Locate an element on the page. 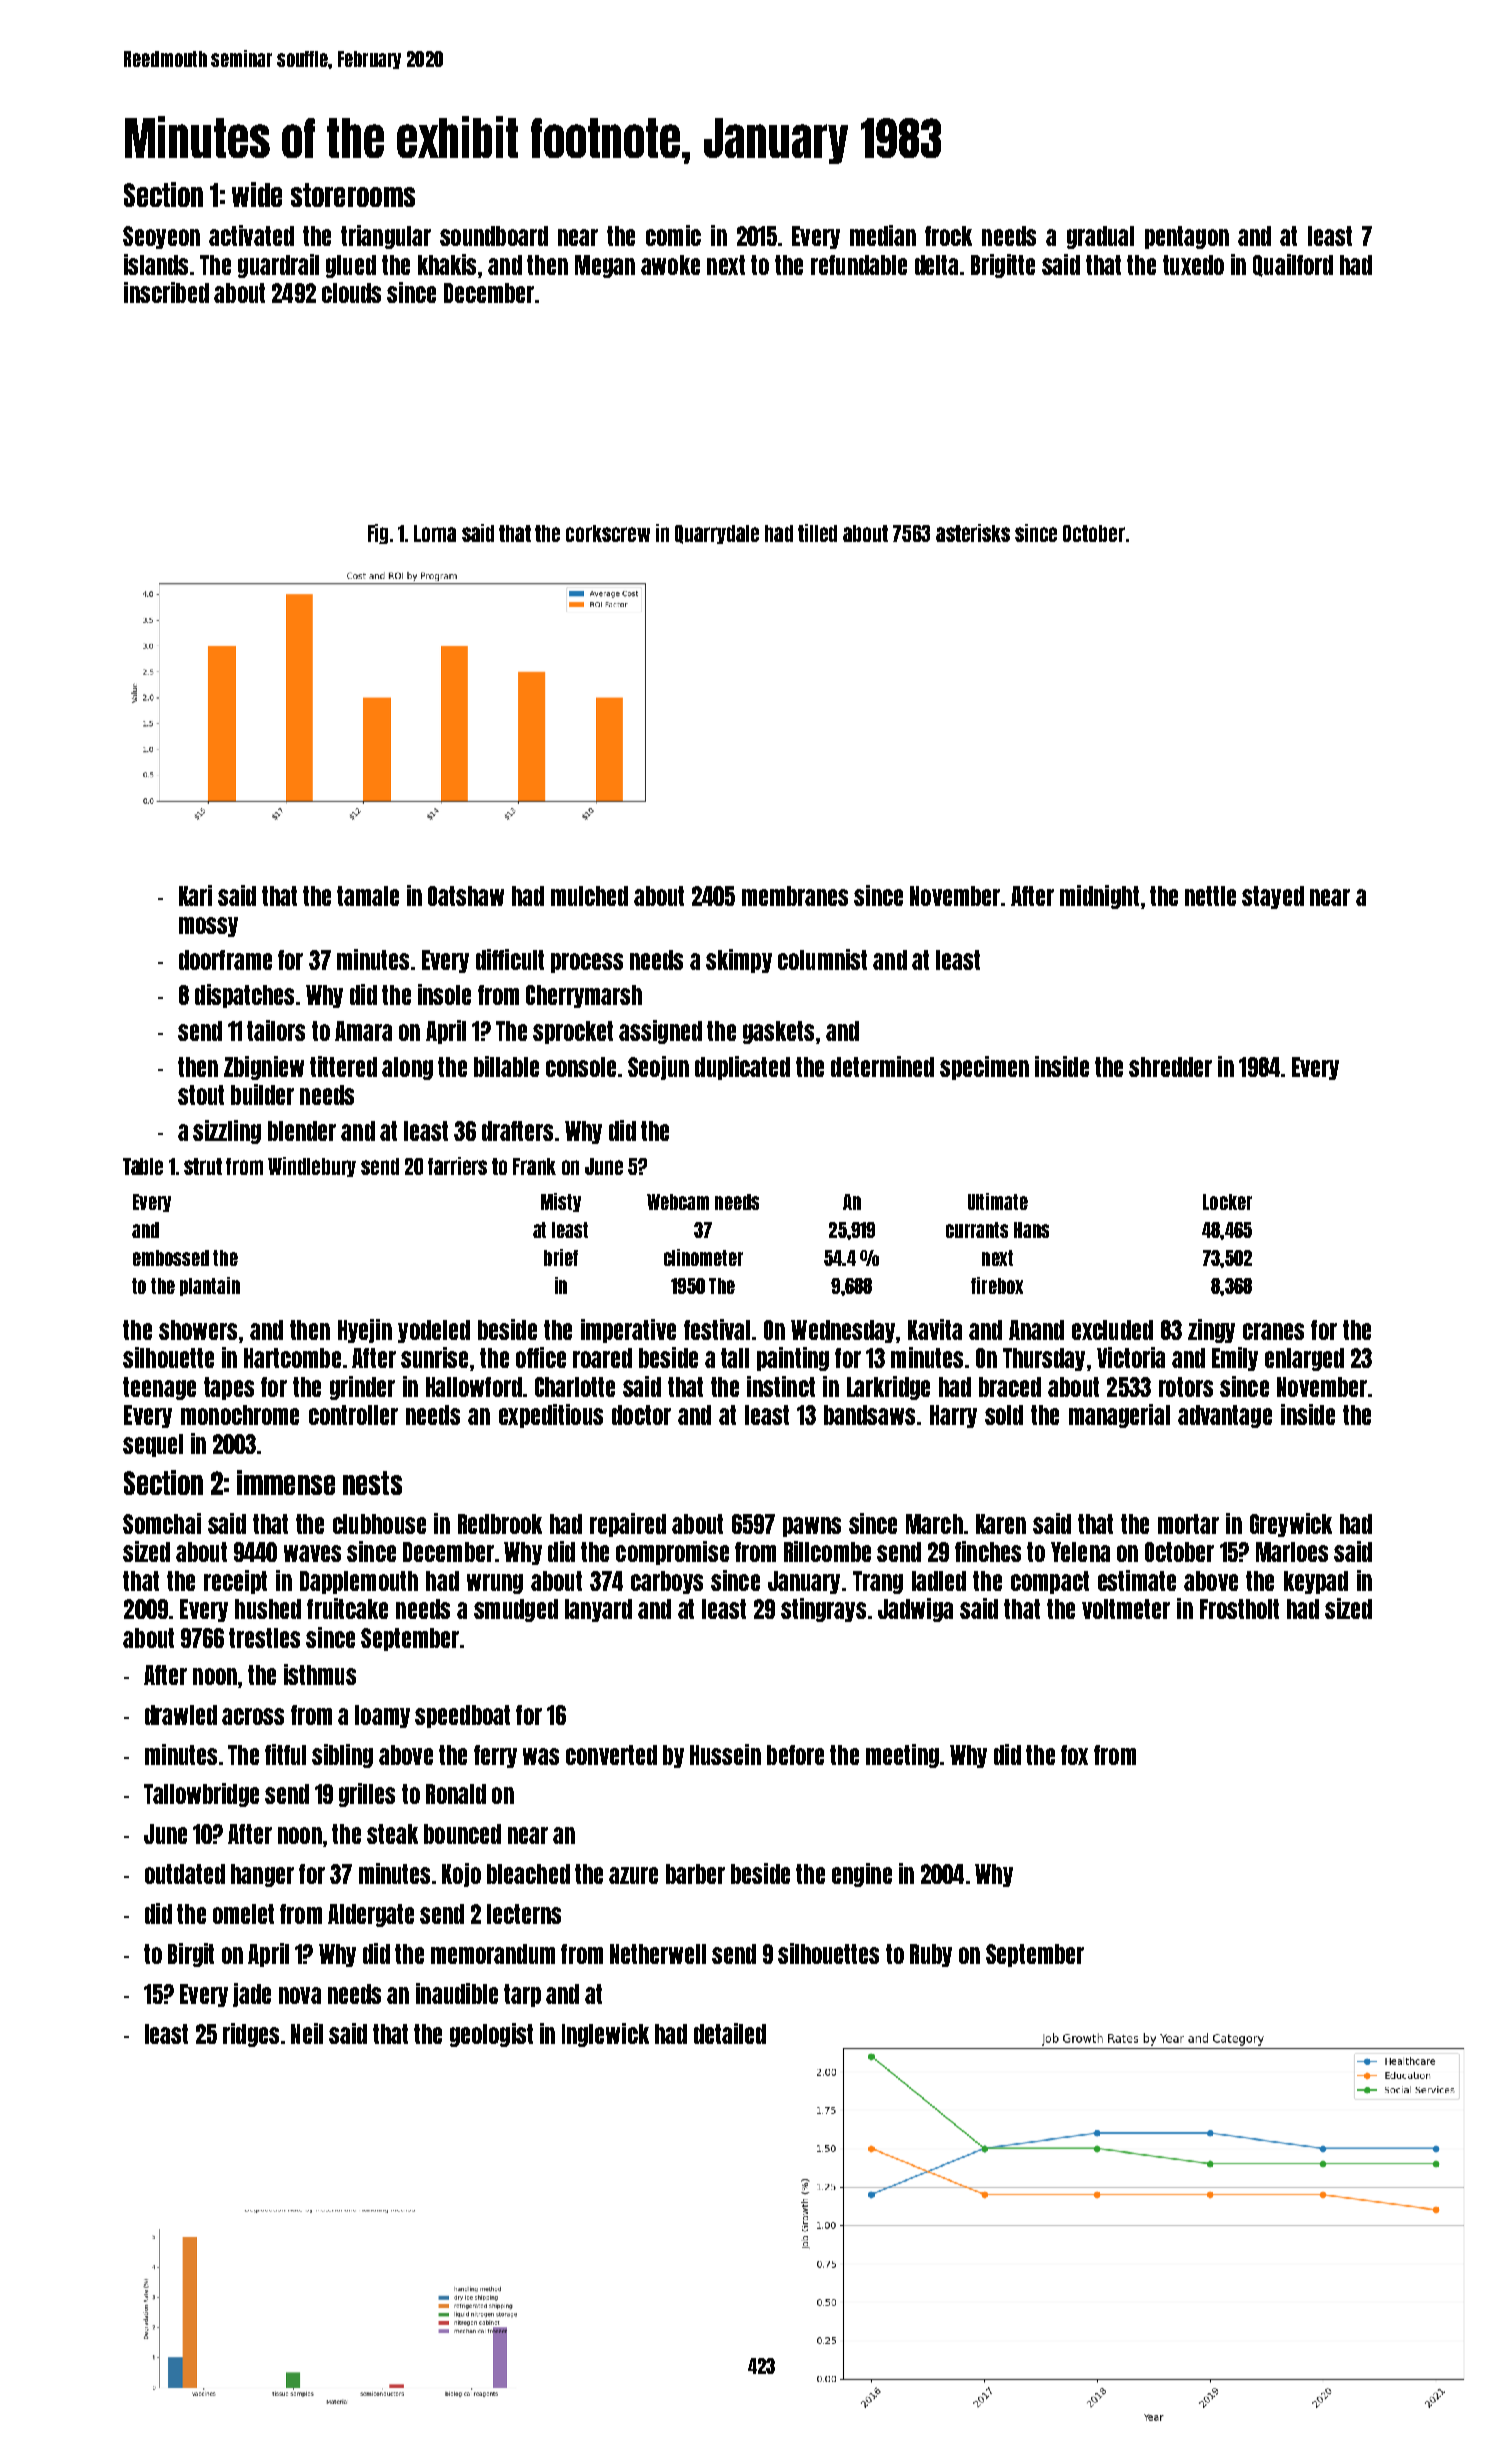  Quailford is located at coordinates (1293, 265).
